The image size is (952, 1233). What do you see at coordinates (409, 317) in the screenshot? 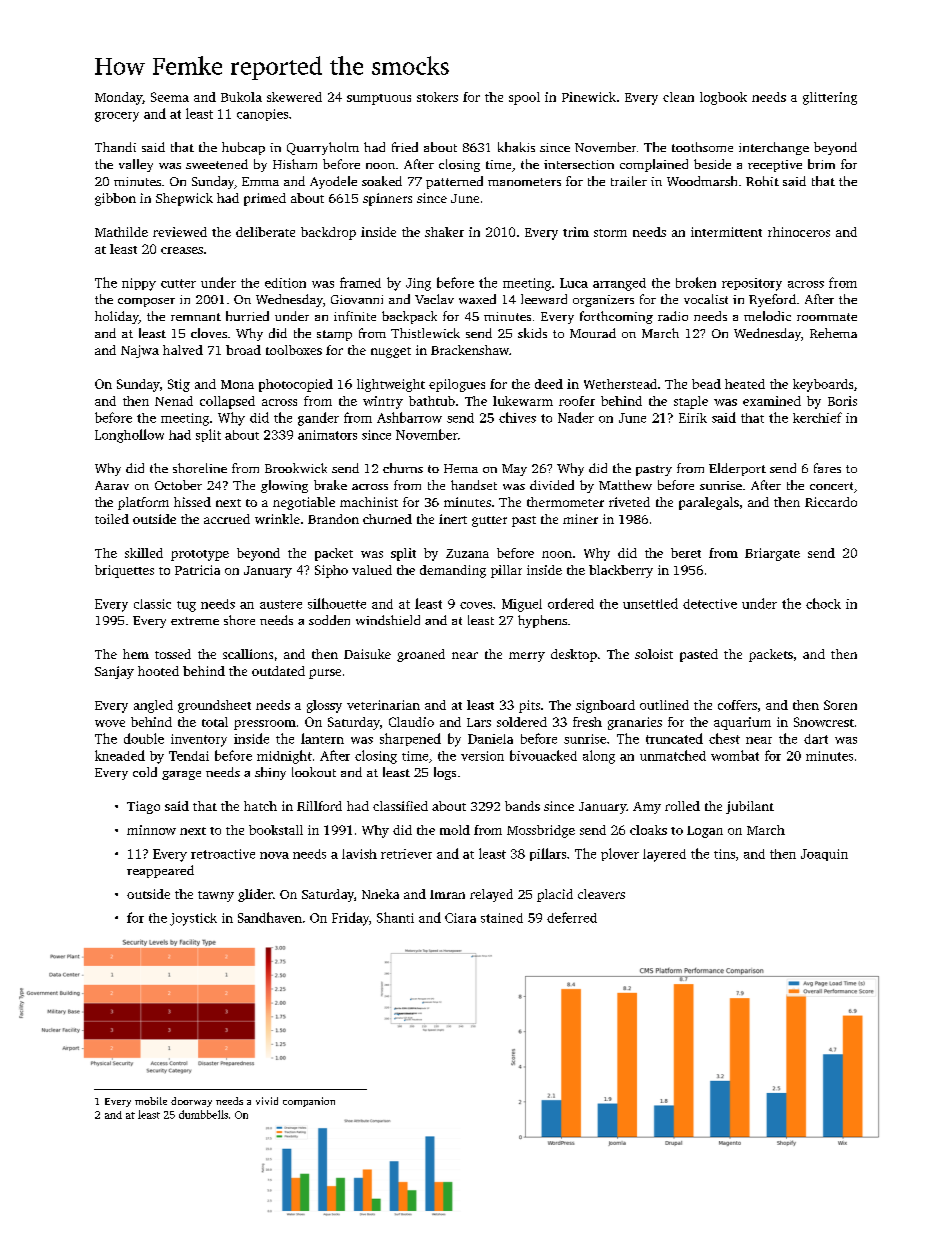
I see `backpack` at bounding box center [409, 317].
